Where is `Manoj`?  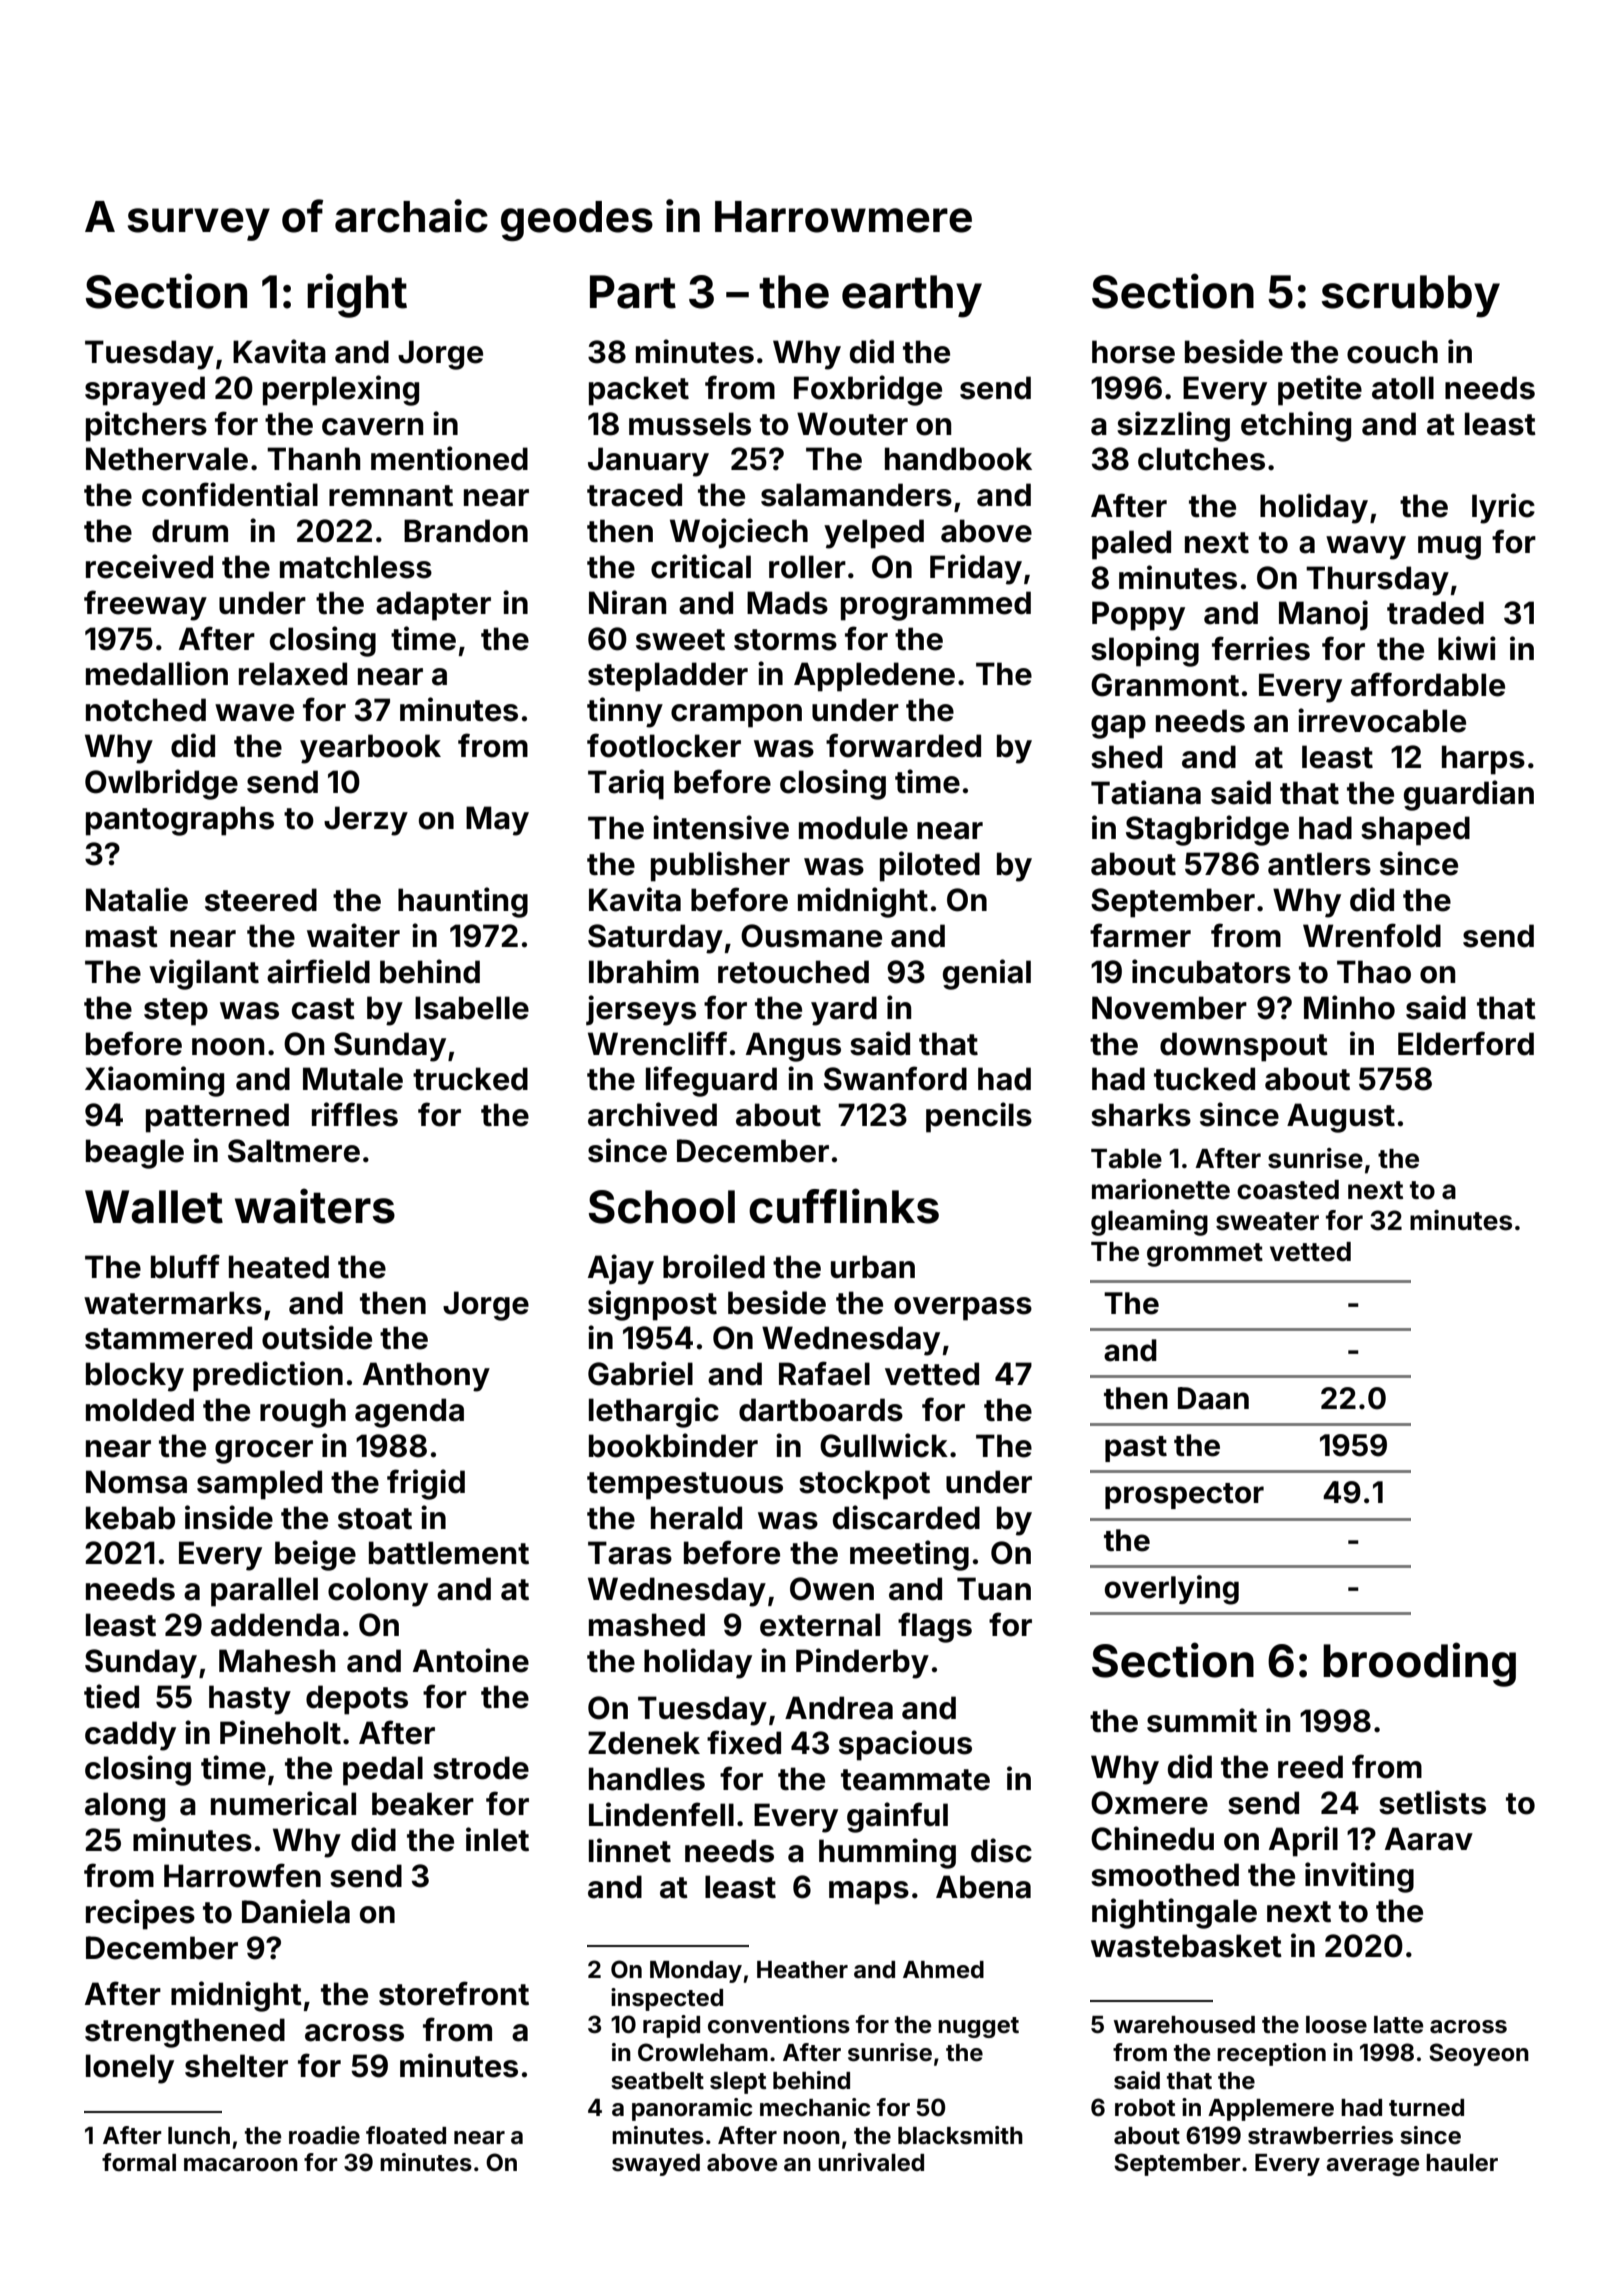 Manoj is located at coordinates (1323, 615).
